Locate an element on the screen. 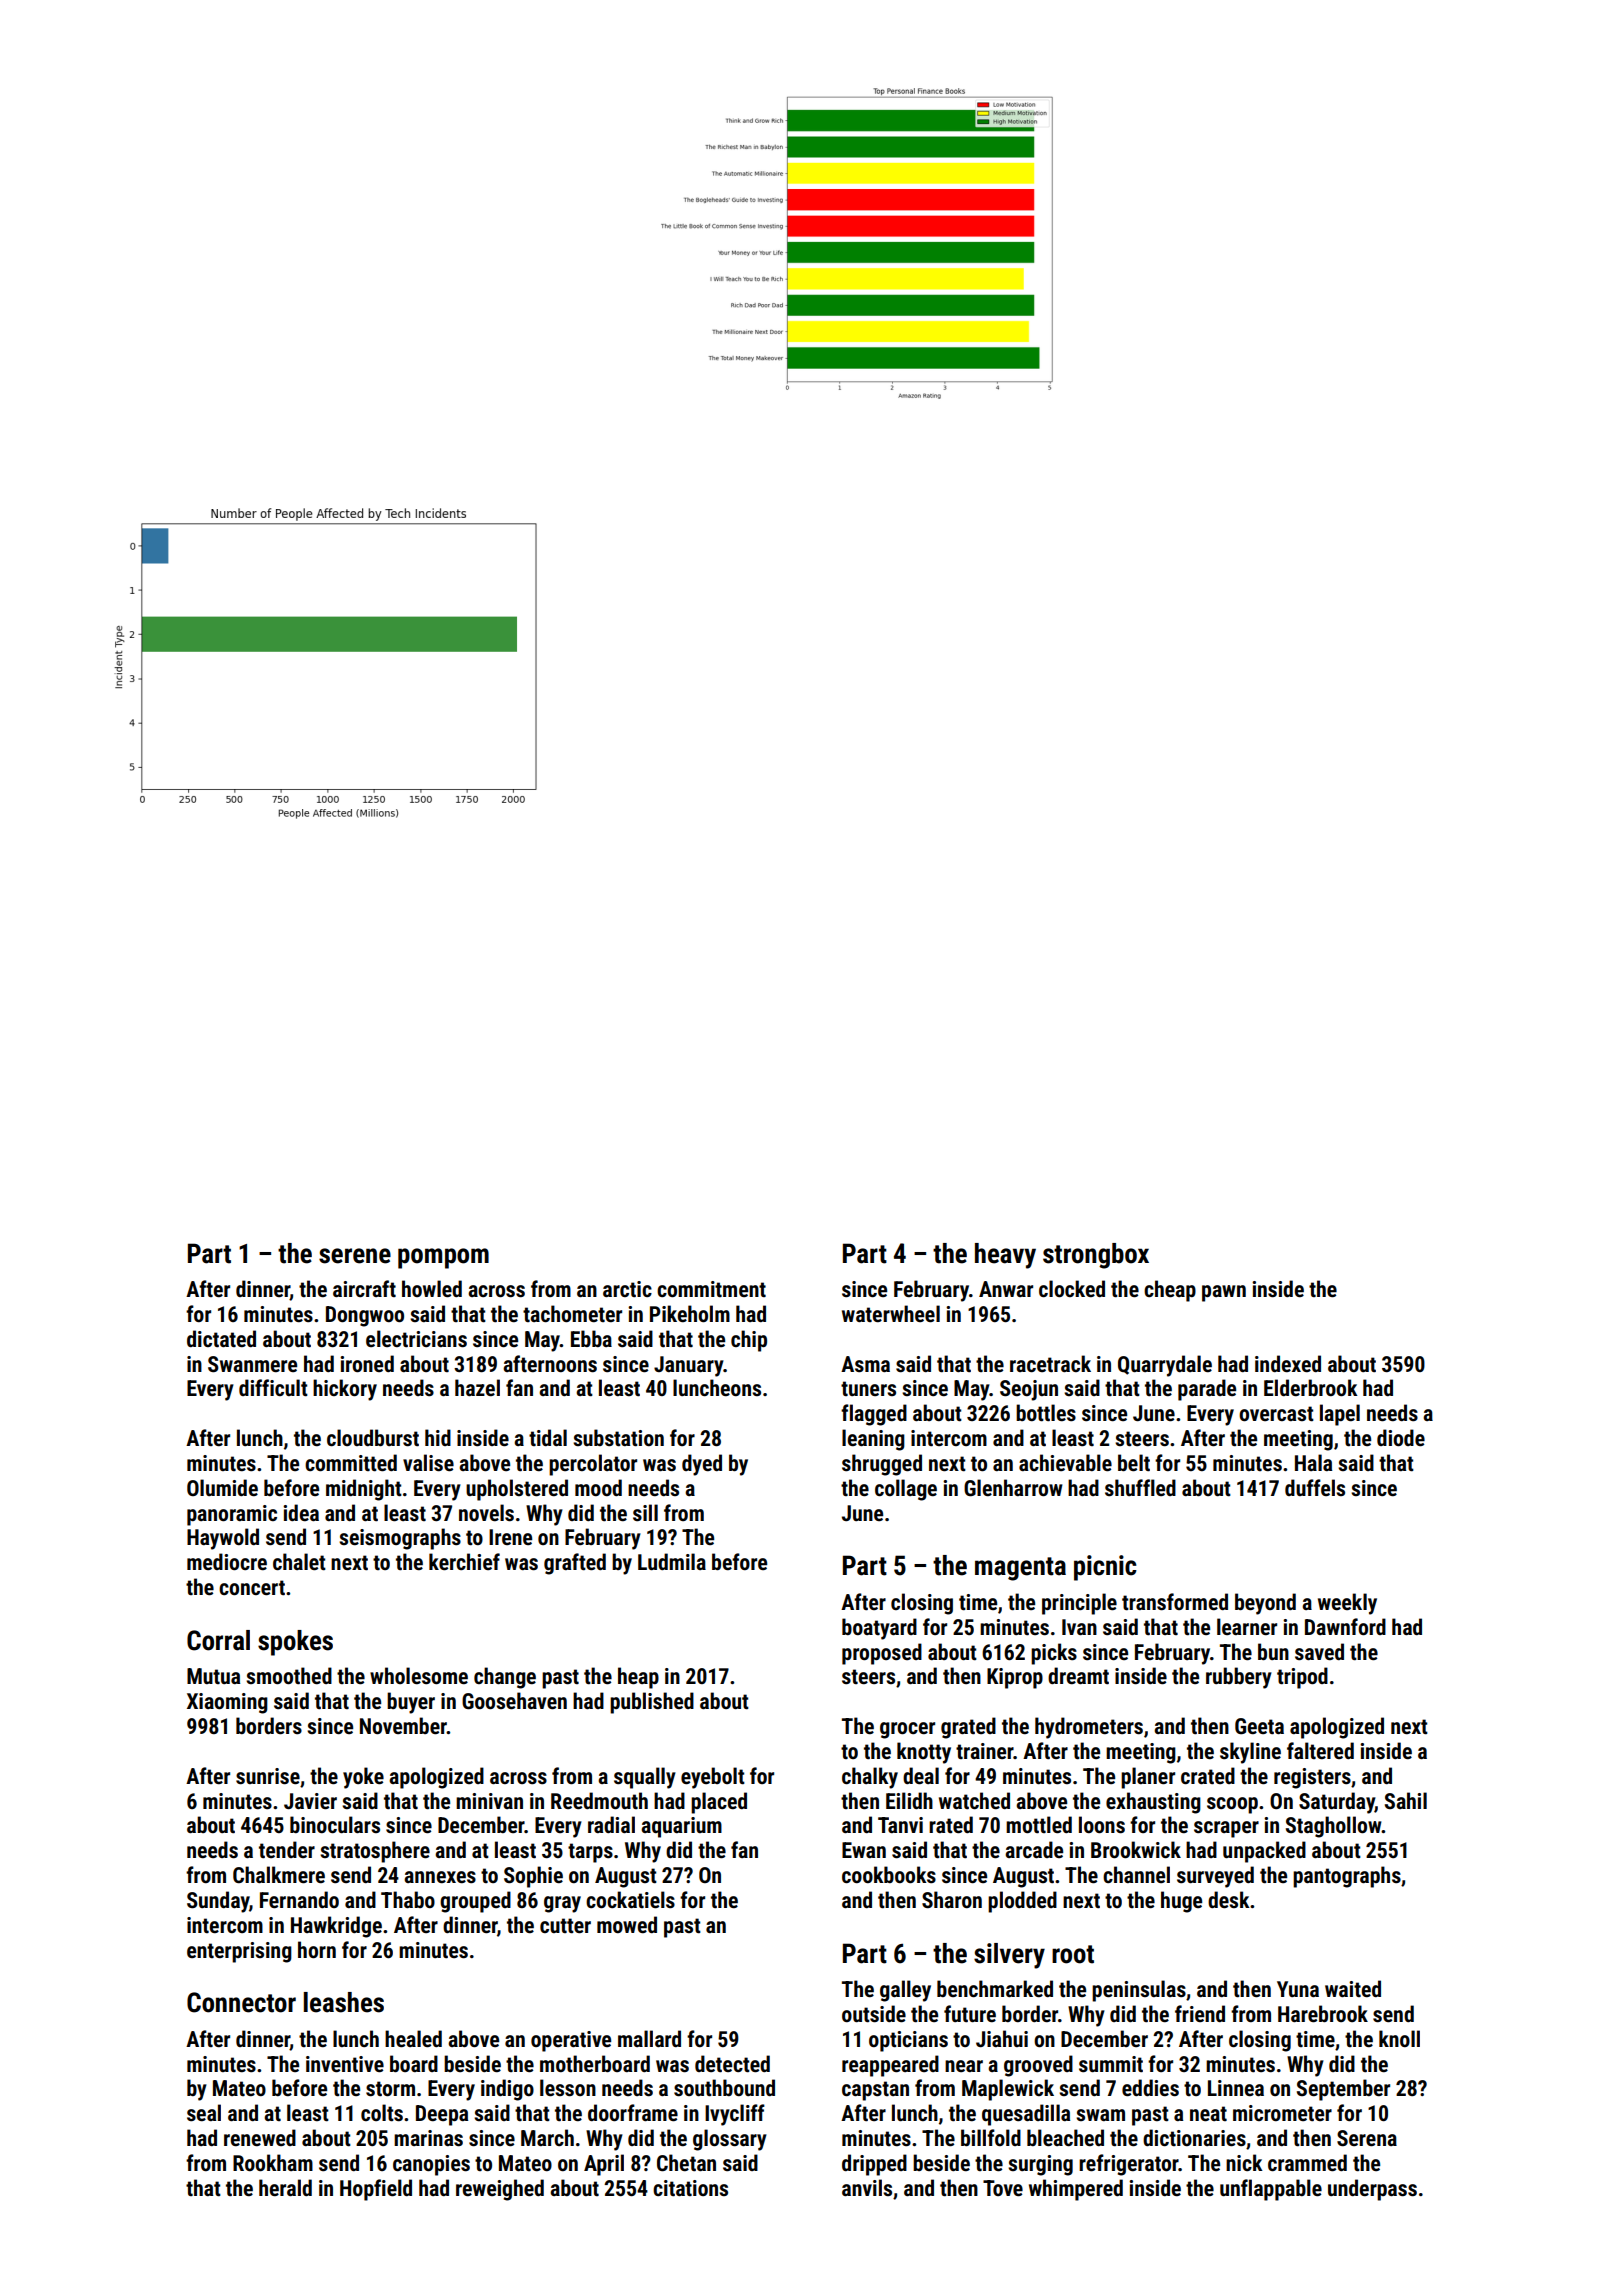  chalky is located at coordinates (870, 1778).
